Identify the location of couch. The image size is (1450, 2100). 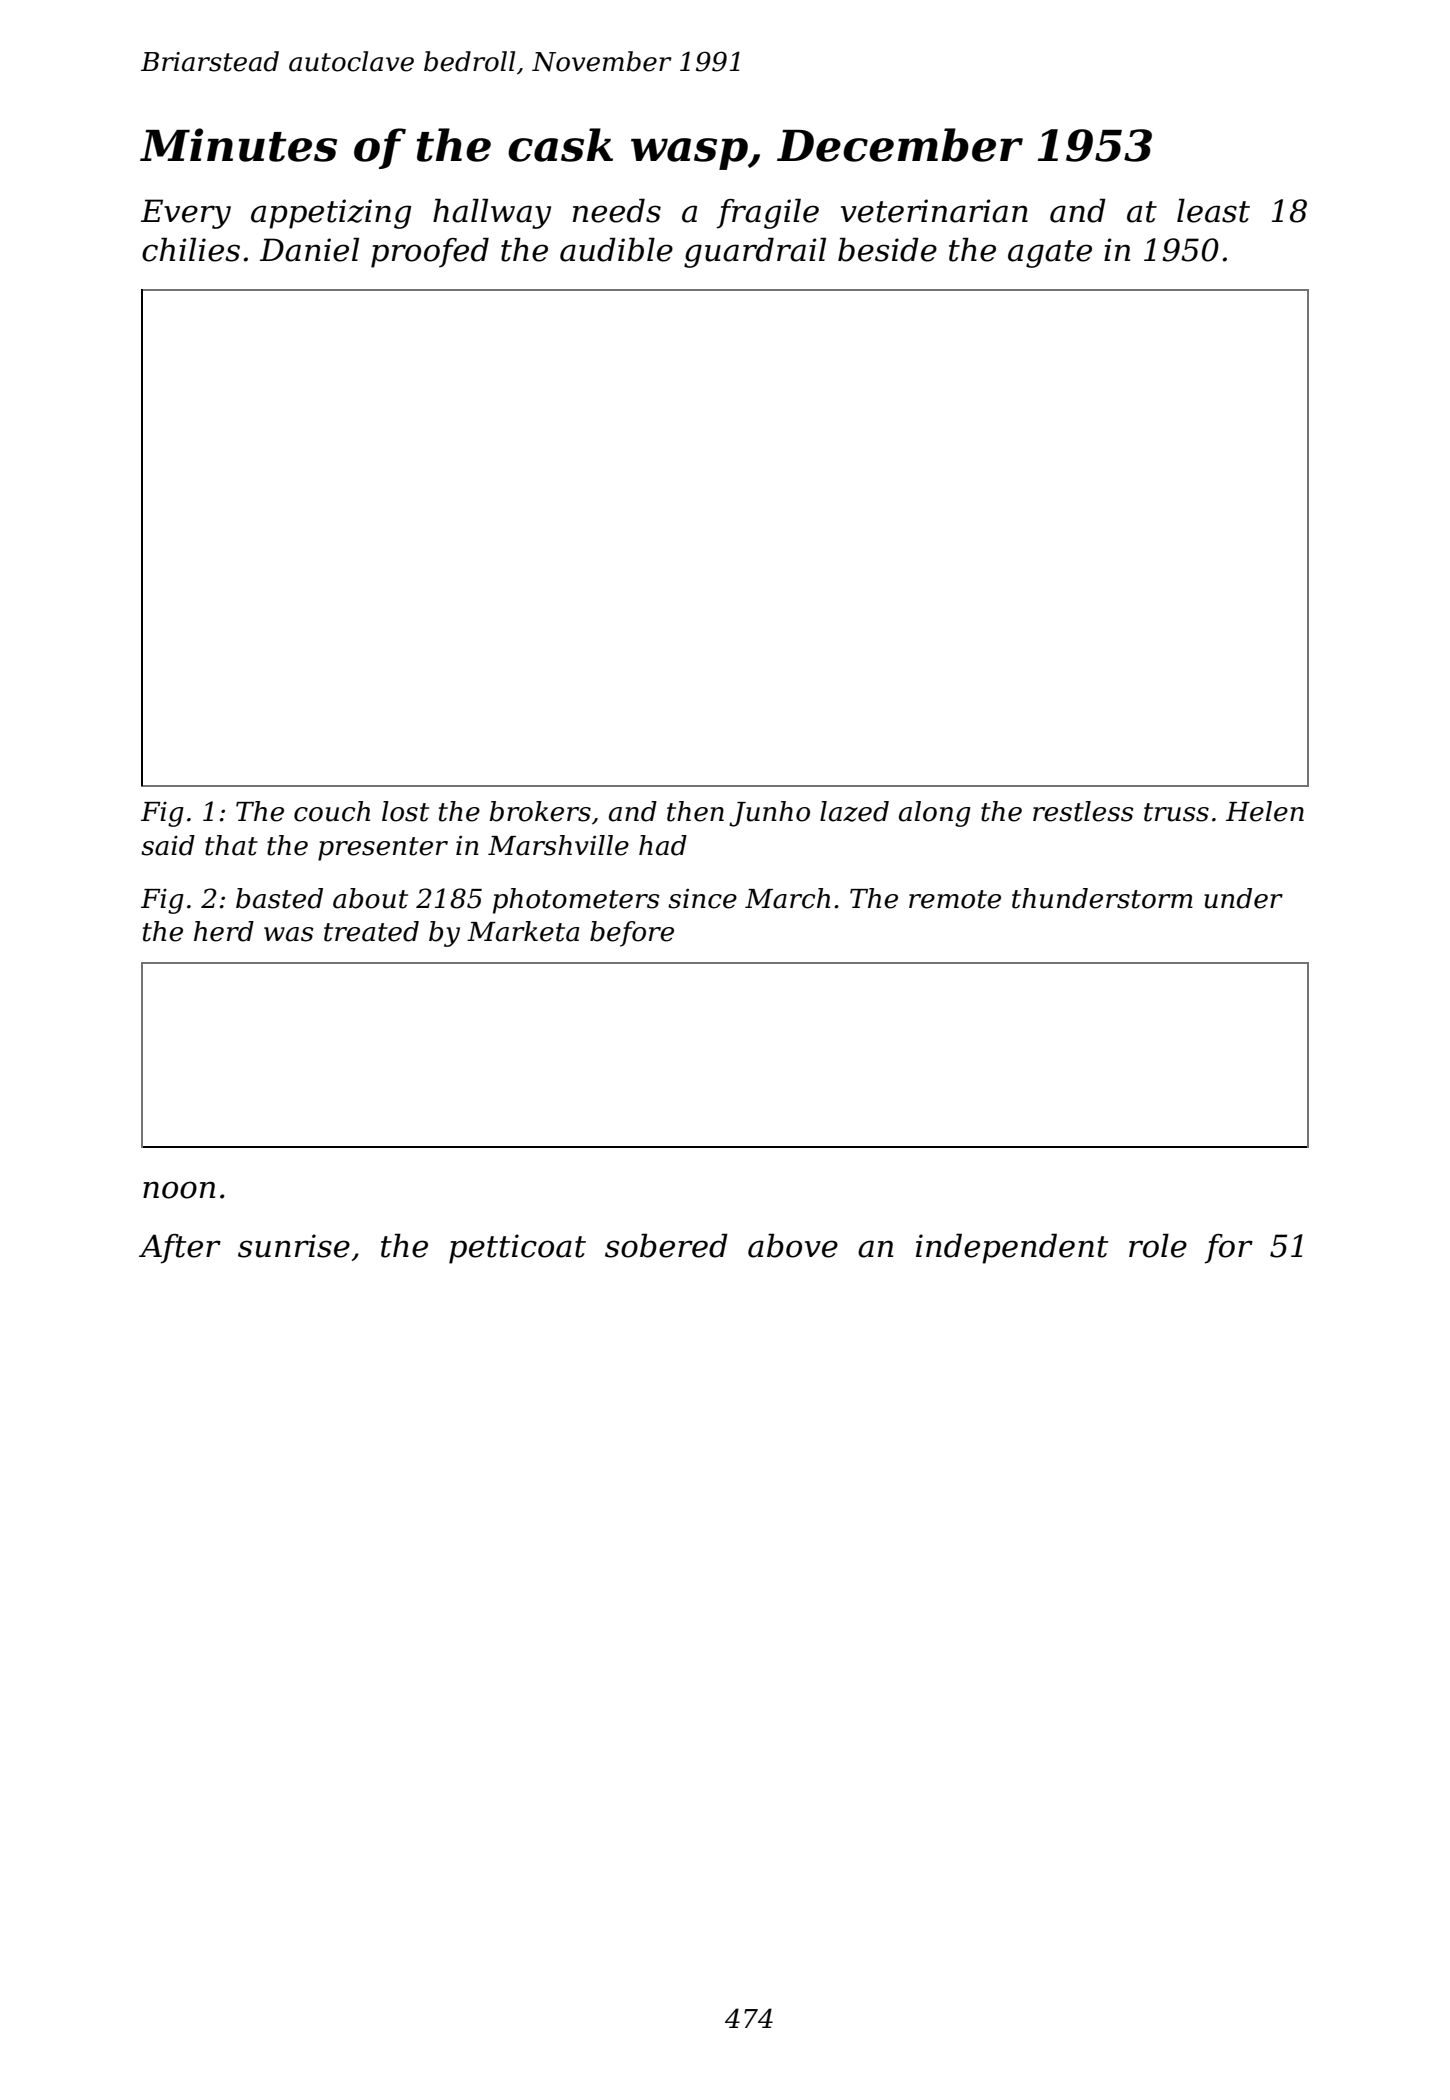
(332, 811).
